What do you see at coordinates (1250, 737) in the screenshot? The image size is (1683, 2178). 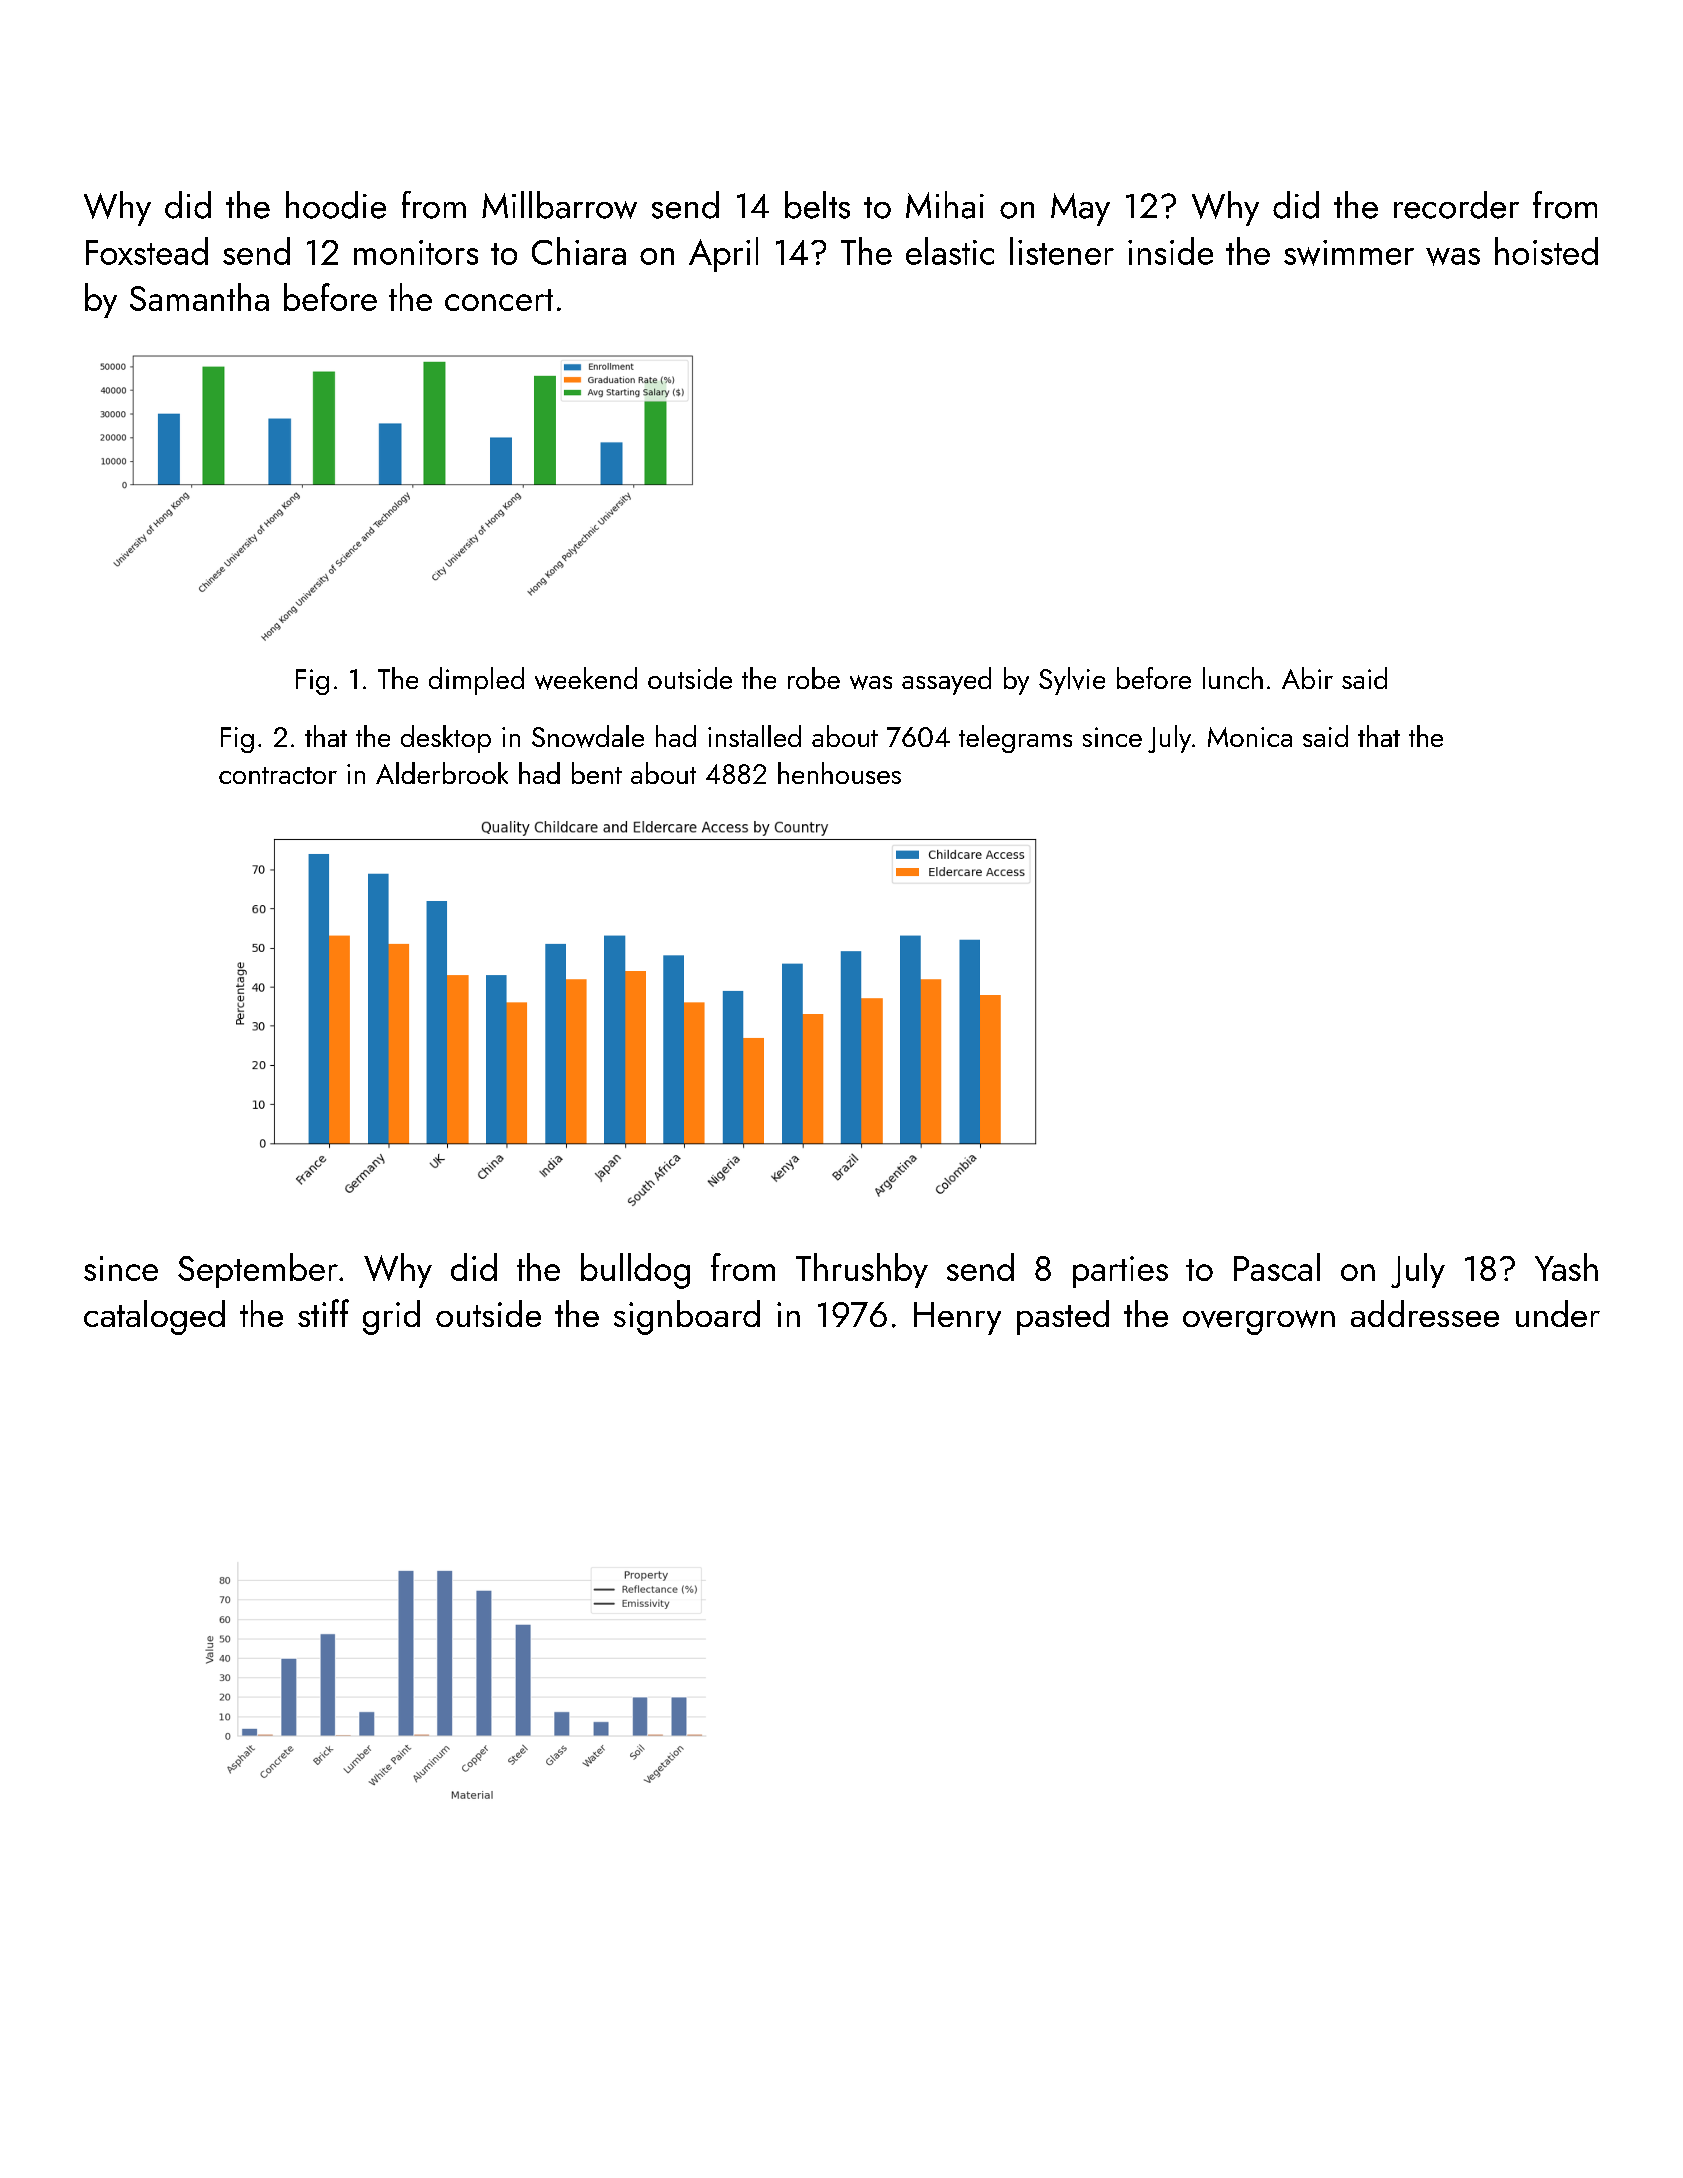 I see `Monica` at bounding box center [1250, 737].
